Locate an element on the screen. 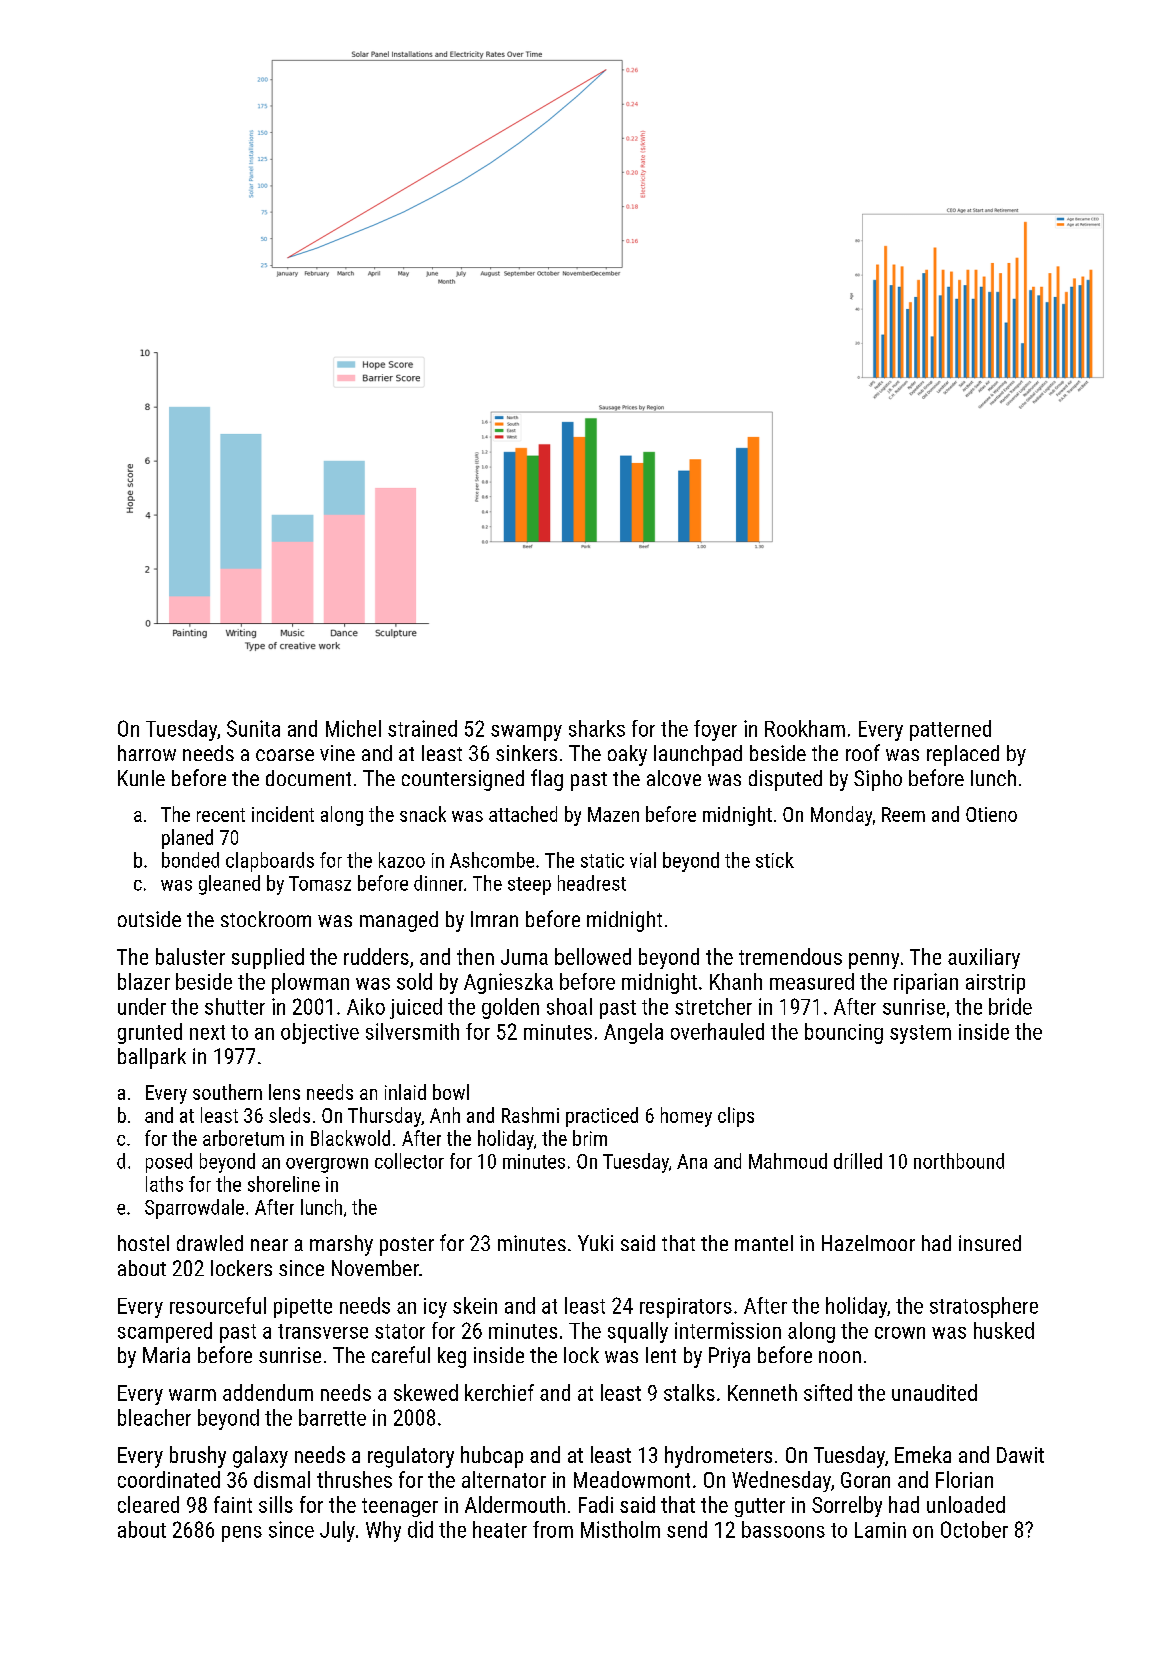 The height and width of the screenshot is (1654, 1165). Mahmoud is located at coordinates (788, 1161).
